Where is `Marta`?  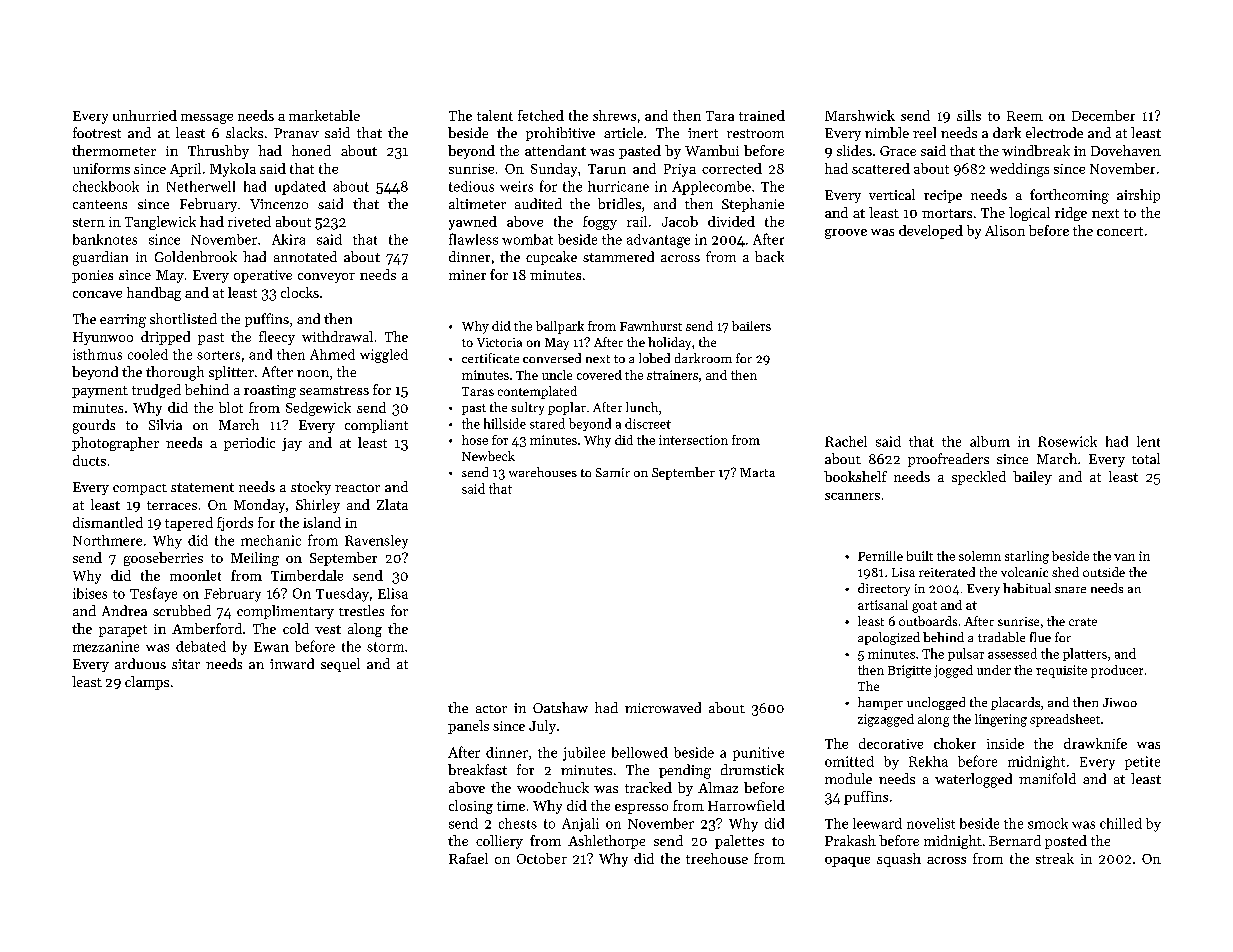 Marta is located at coordinates (757, 472).
